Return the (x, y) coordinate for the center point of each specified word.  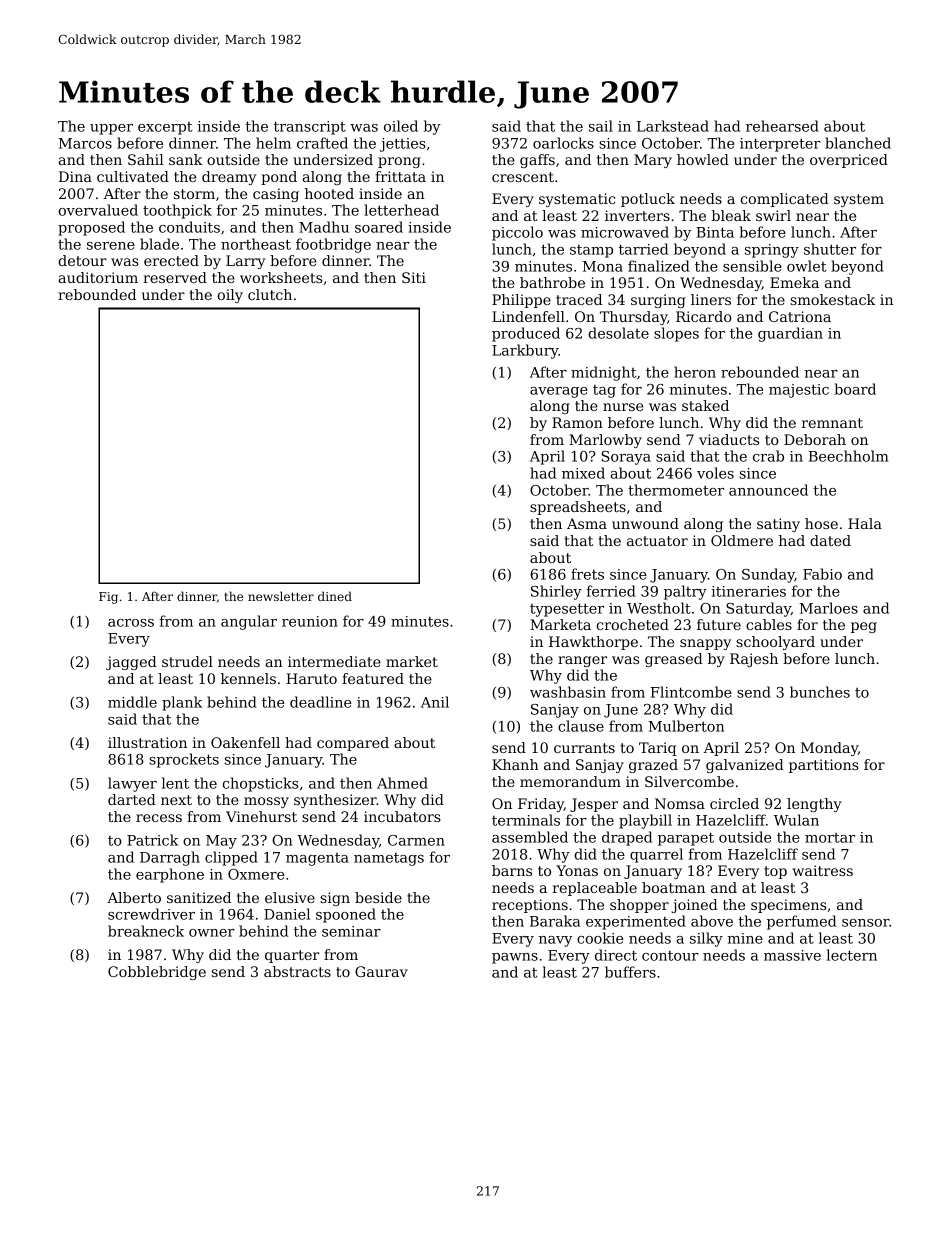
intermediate (334, 661)
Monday (829, 749)
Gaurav (381, 971)
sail (601, 126)
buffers (630, 972)
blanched (858, 143)
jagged (131, 663)
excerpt (165, 128)
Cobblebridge (157, 973)
